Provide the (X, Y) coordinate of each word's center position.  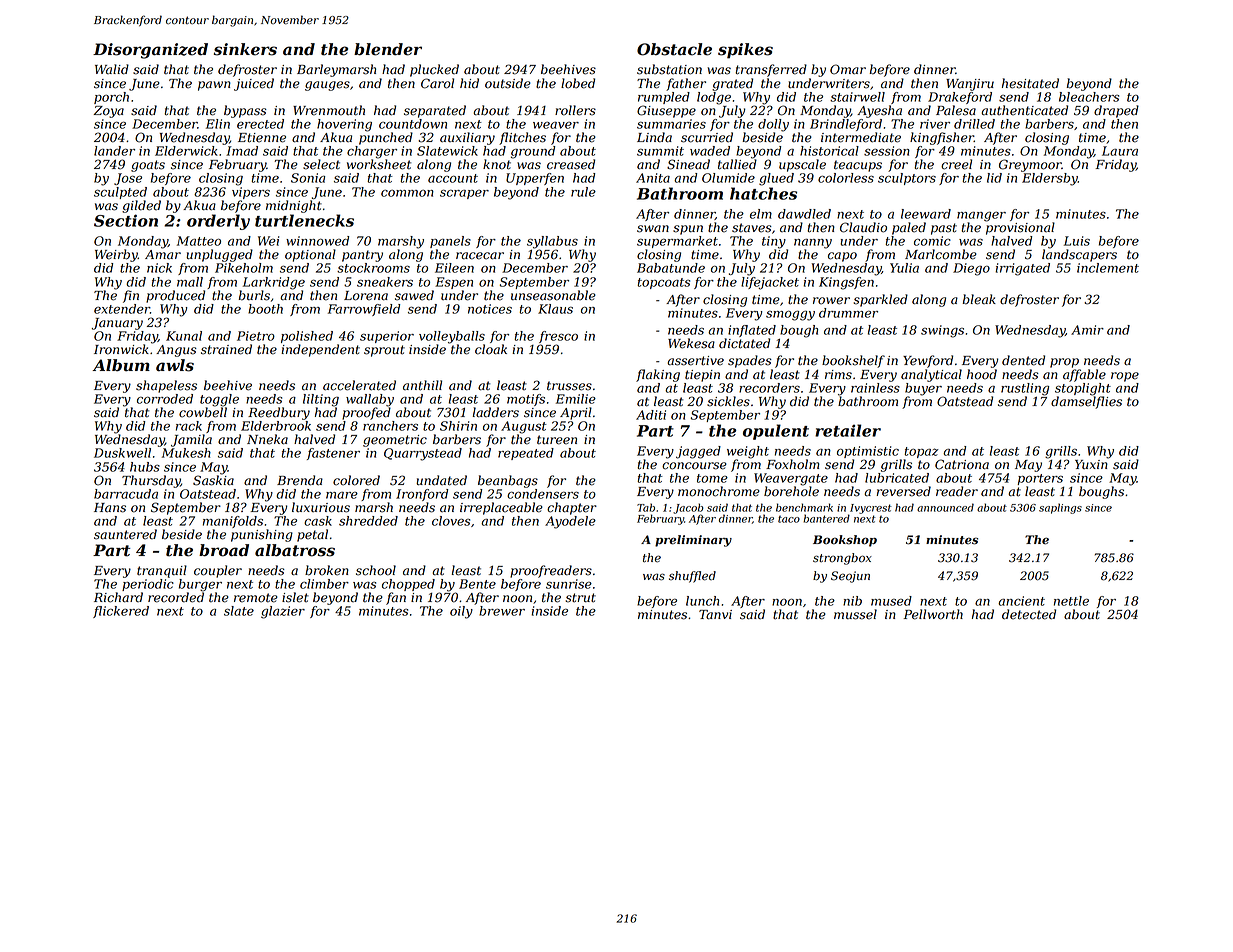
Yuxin (1091, 464)
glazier (283, 612)
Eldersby (1050, 179)
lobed (578, 83)
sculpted (120, 193)
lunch (702, 601)
